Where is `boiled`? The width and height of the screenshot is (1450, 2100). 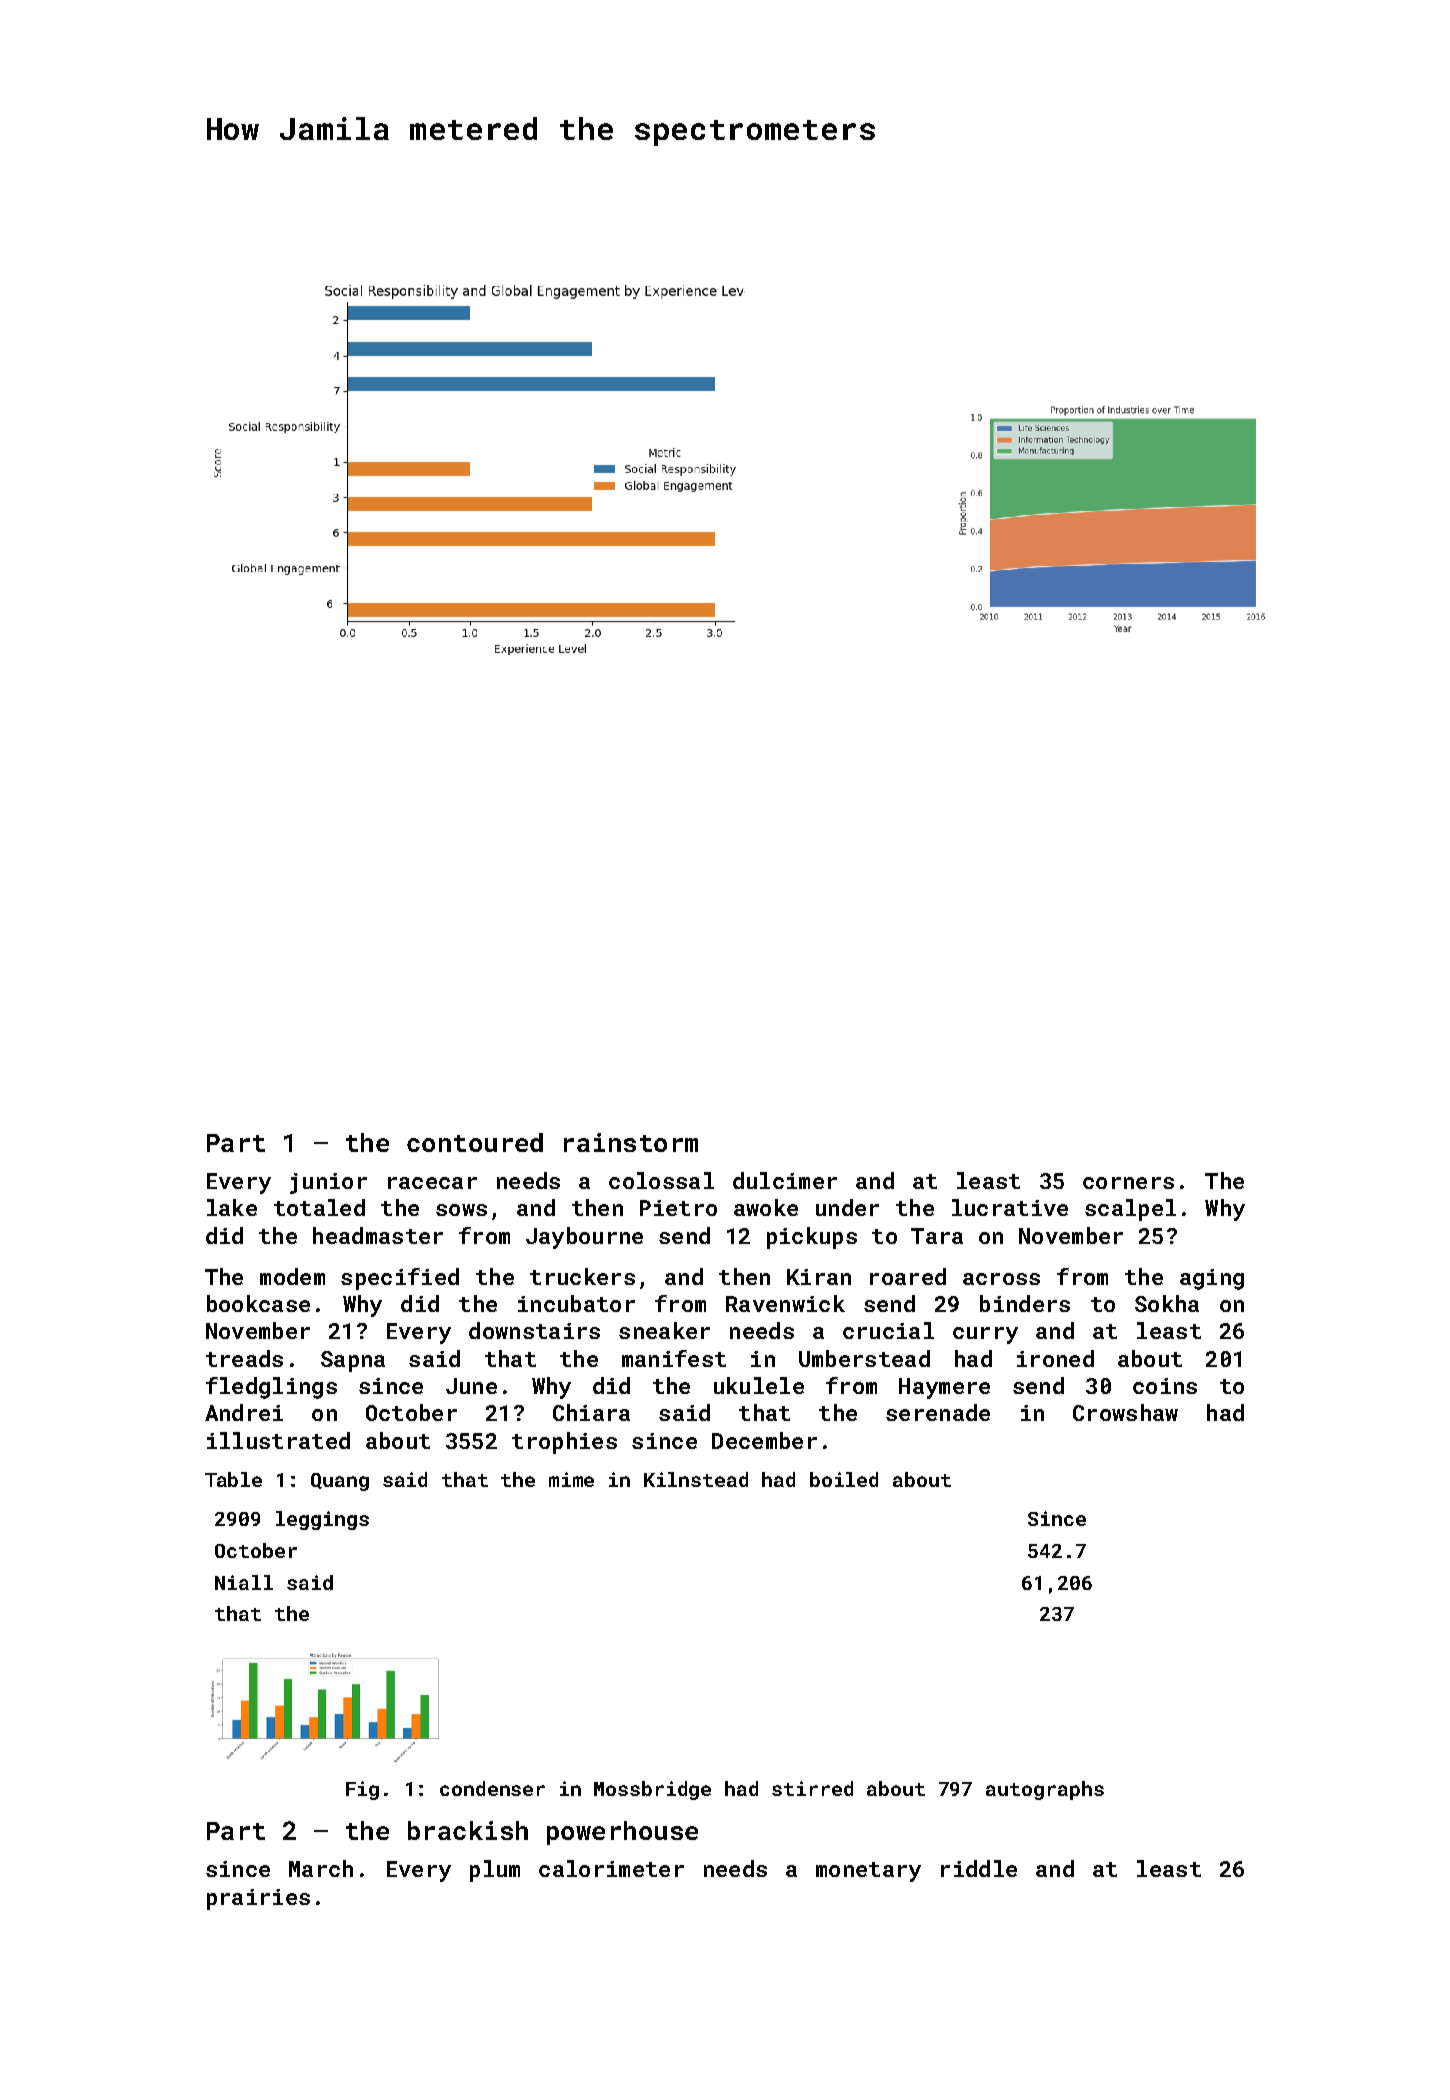 boiled is located at coordinates (844, 1479).
